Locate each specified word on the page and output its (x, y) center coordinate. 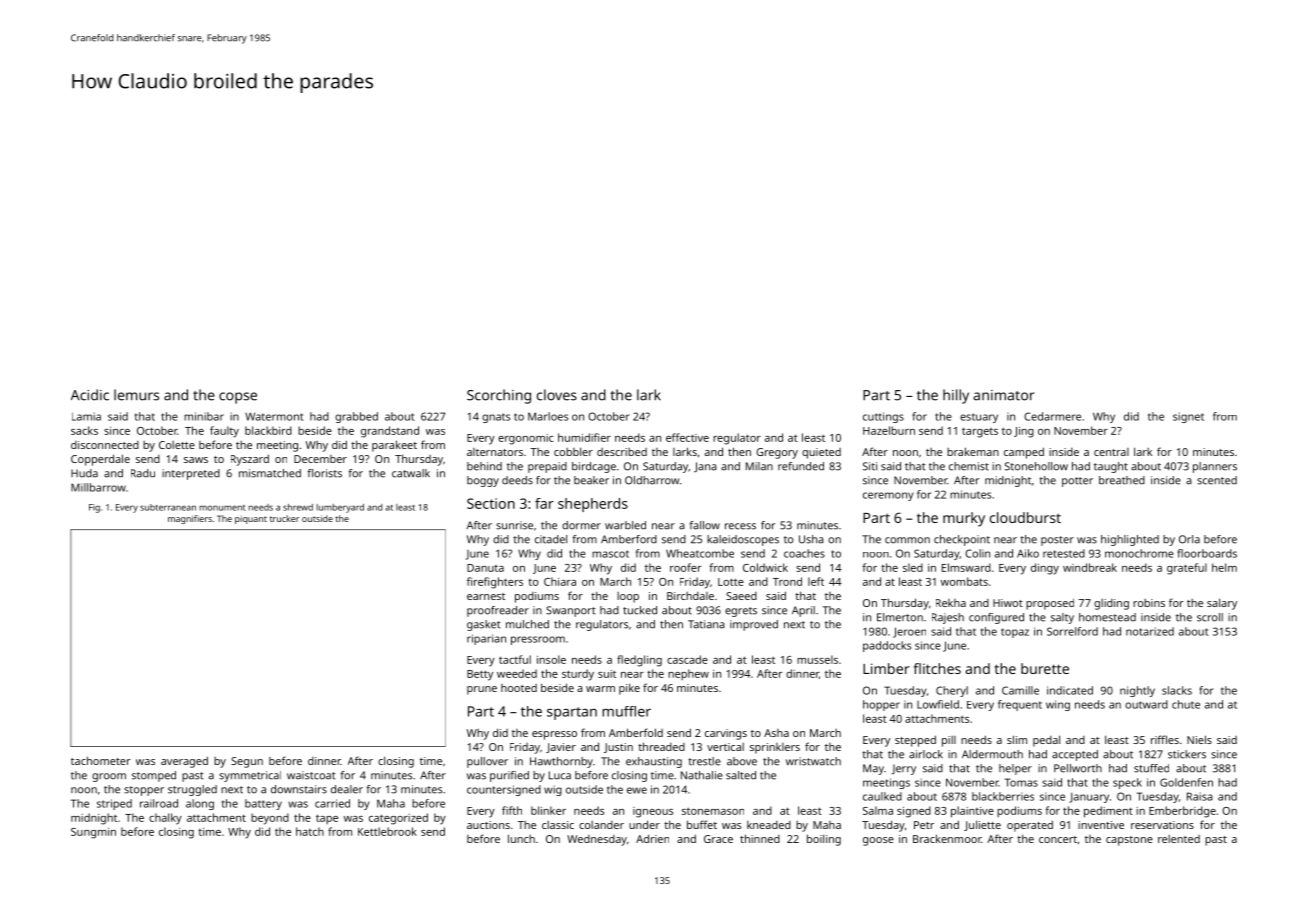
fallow (705, 525)
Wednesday (597, 840)
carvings (726, 734)
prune (482, 690)
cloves (557, 395)
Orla (1189, 539)
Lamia (86, 416)
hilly (956, 396)
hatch (310, 831)
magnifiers (190, 519)
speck (1127, 783)
